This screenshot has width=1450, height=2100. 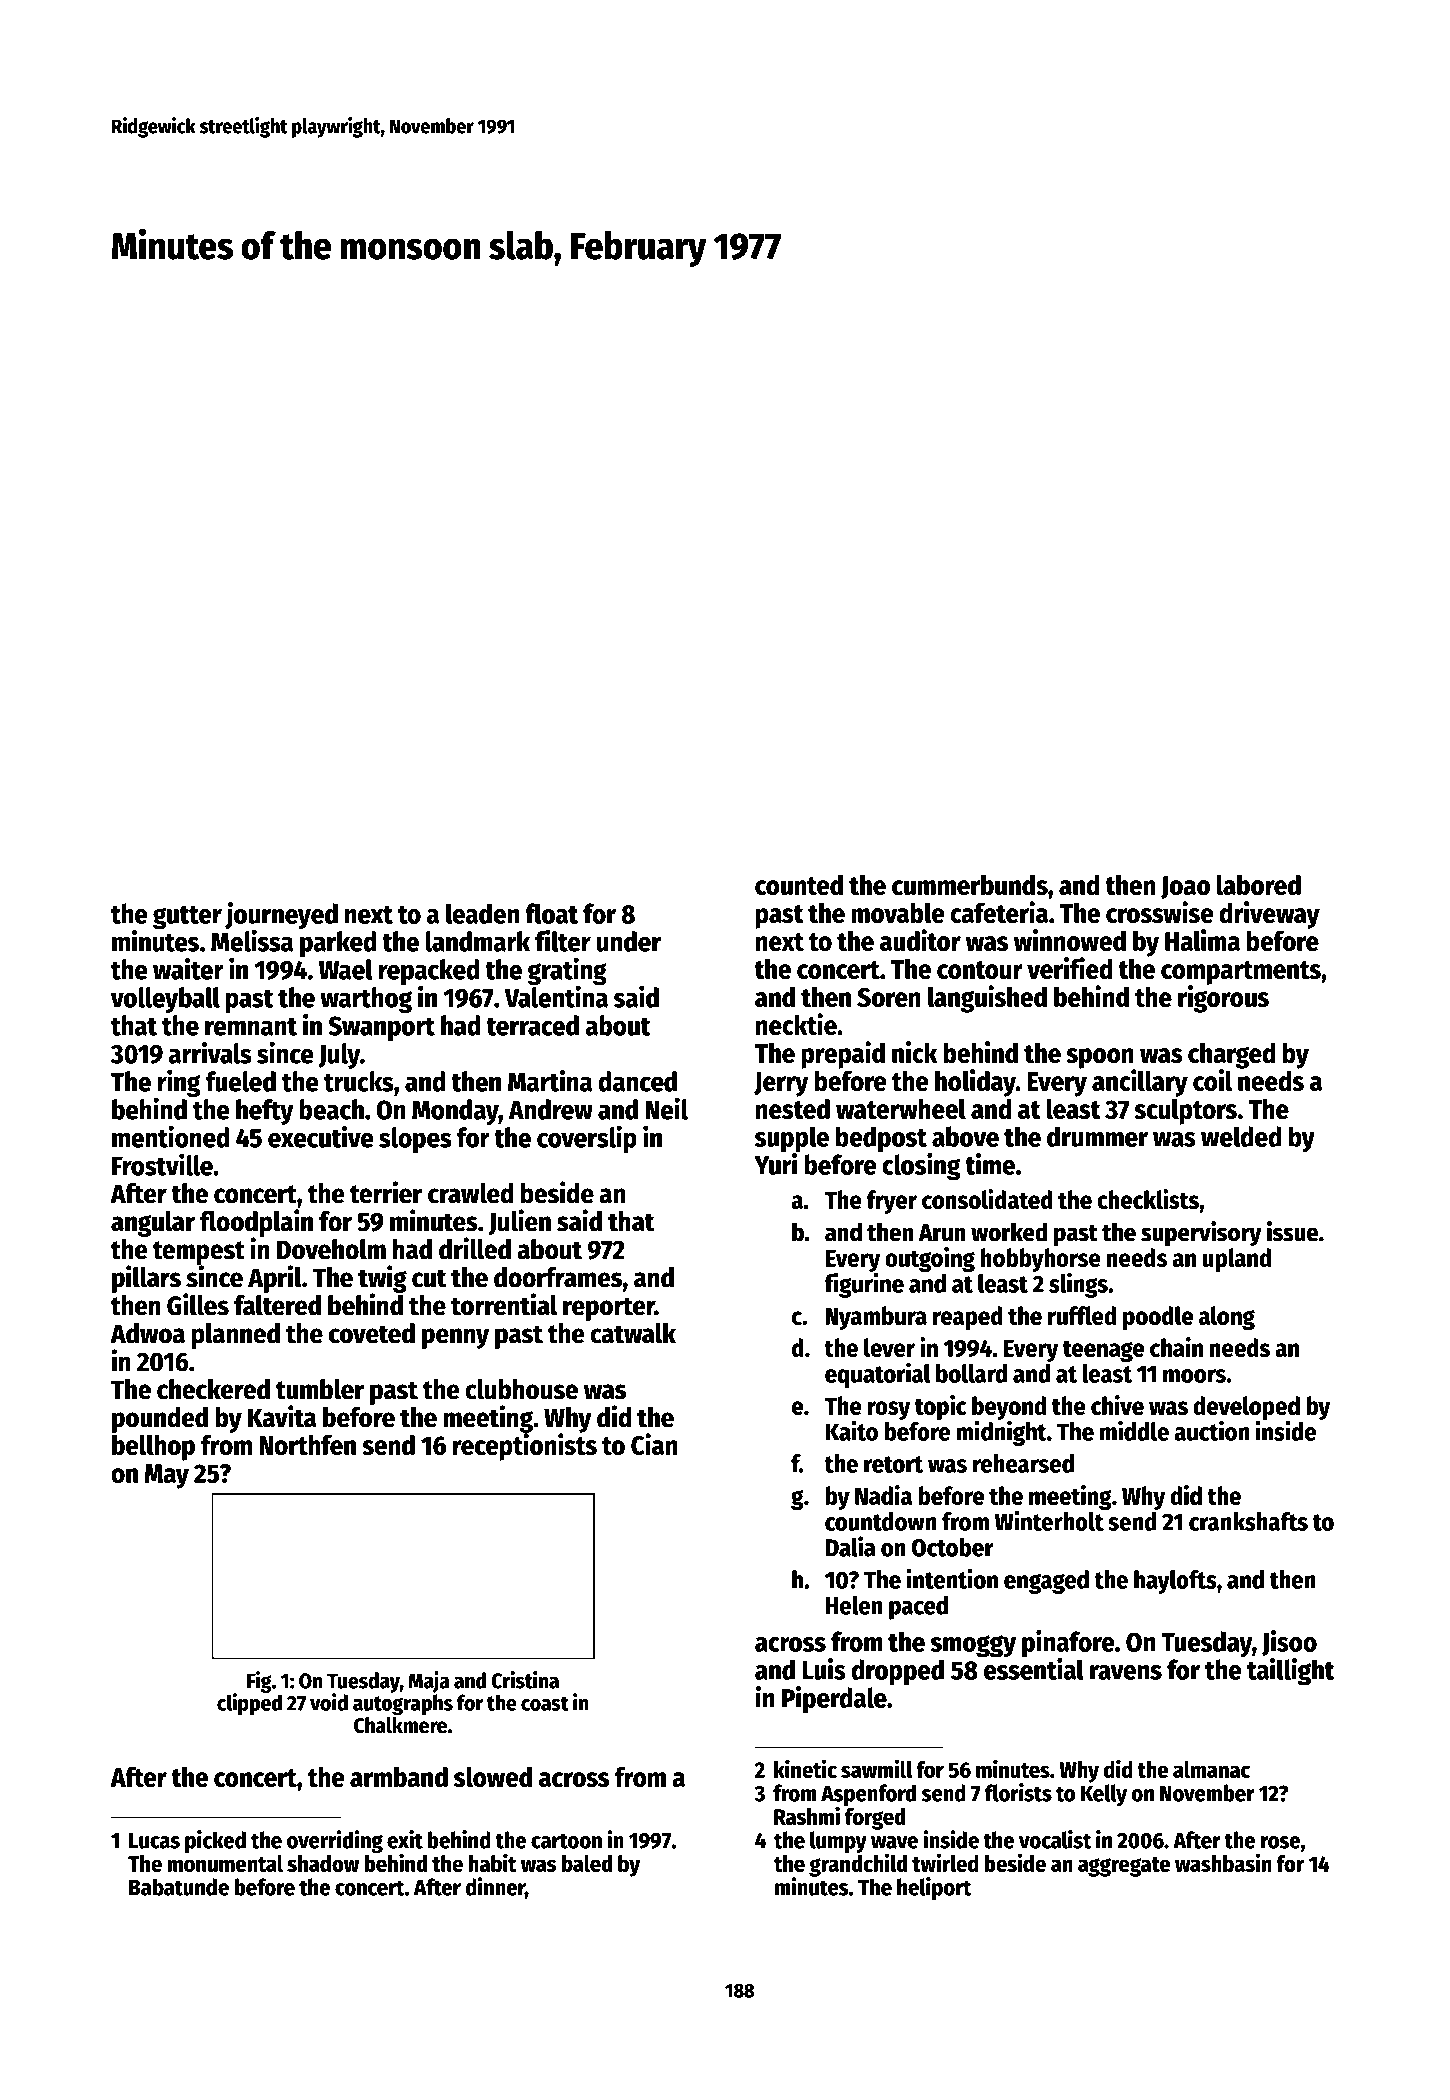 What do you see at coordinates (999, 912) in the screenshot?
I see `cafeteria` at bounding box center [999, 912].
